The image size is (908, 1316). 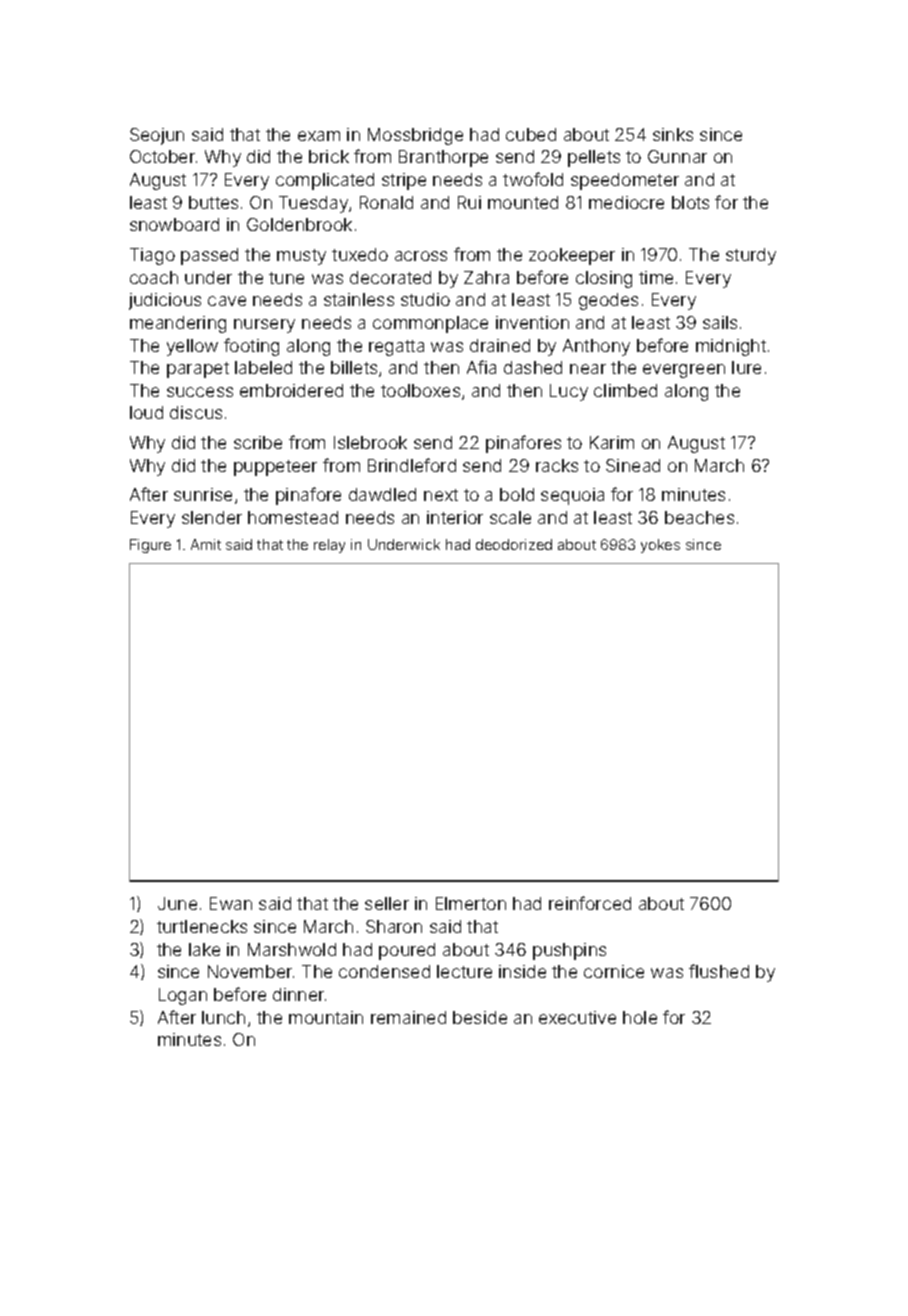 What do you see at coordinates (625, 181) in the screenshot?
I see `speedometer` at bounding box center [625, 181].
